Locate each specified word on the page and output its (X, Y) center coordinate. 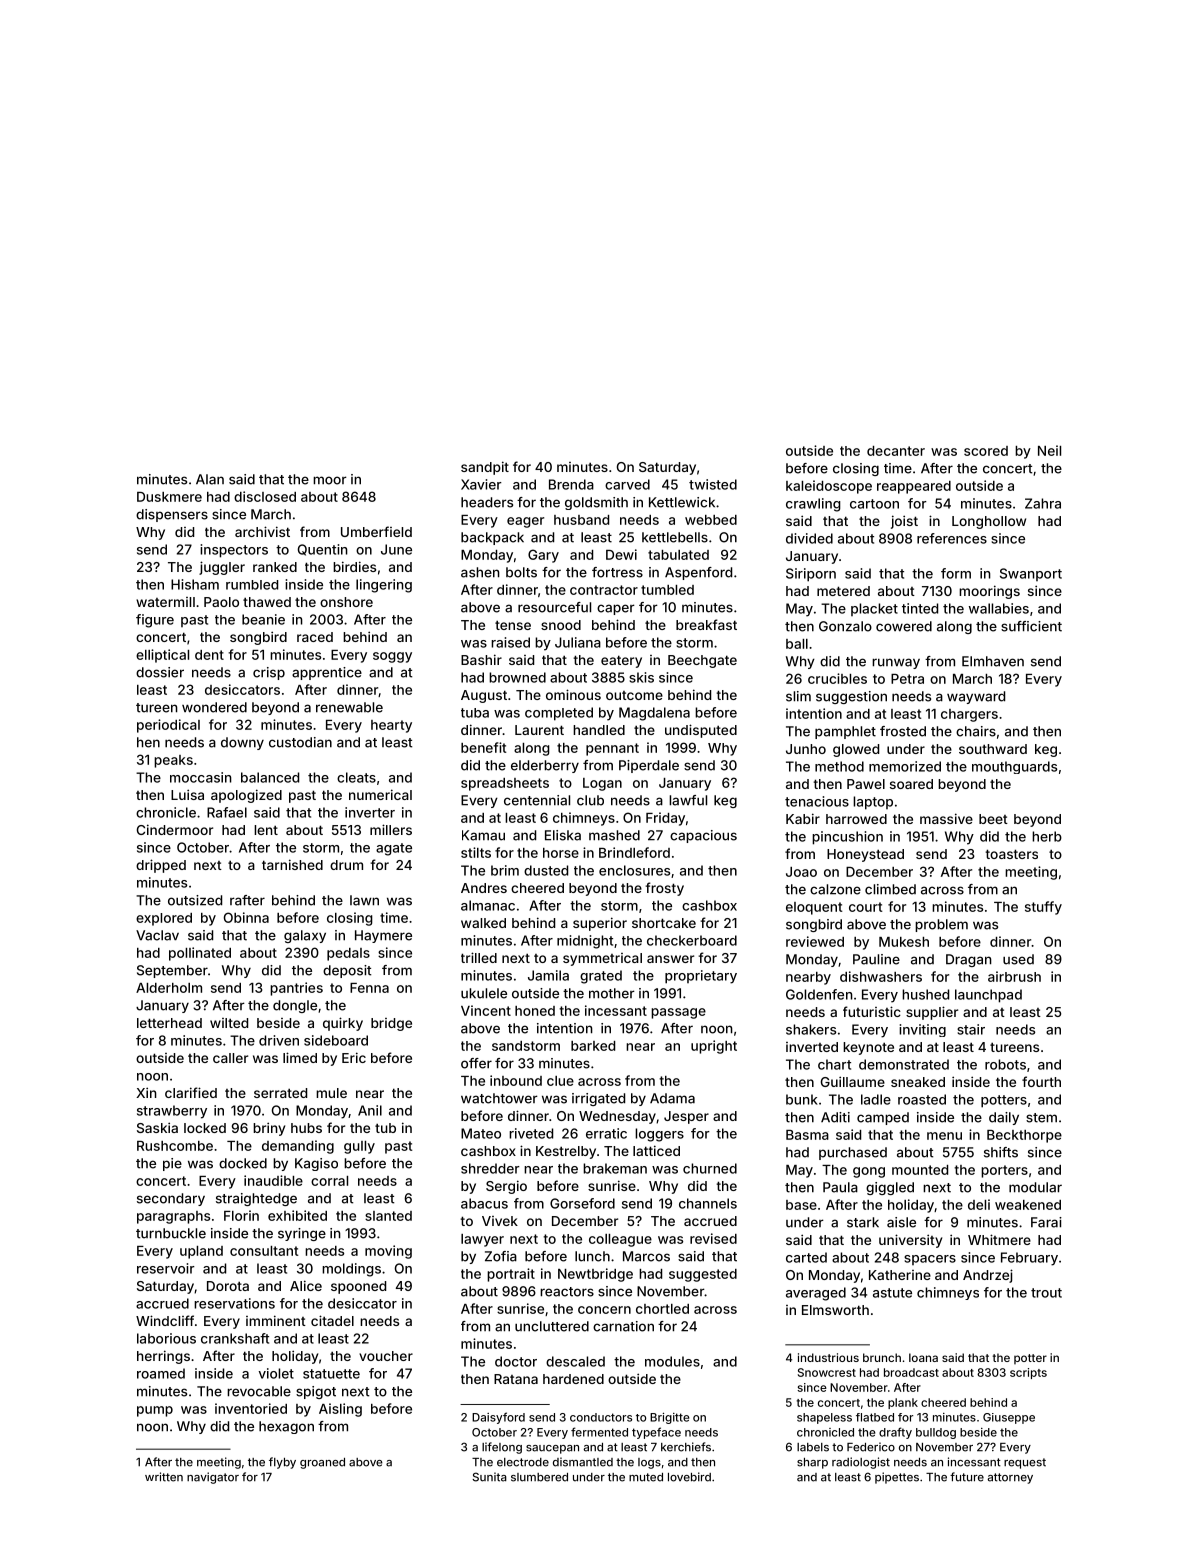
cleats (356, 777)
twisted (713, 484)
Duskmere (169, 497)
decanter (896, 451)
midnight (585, 942)
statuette (331, 1374)
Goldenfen (819, 994)
